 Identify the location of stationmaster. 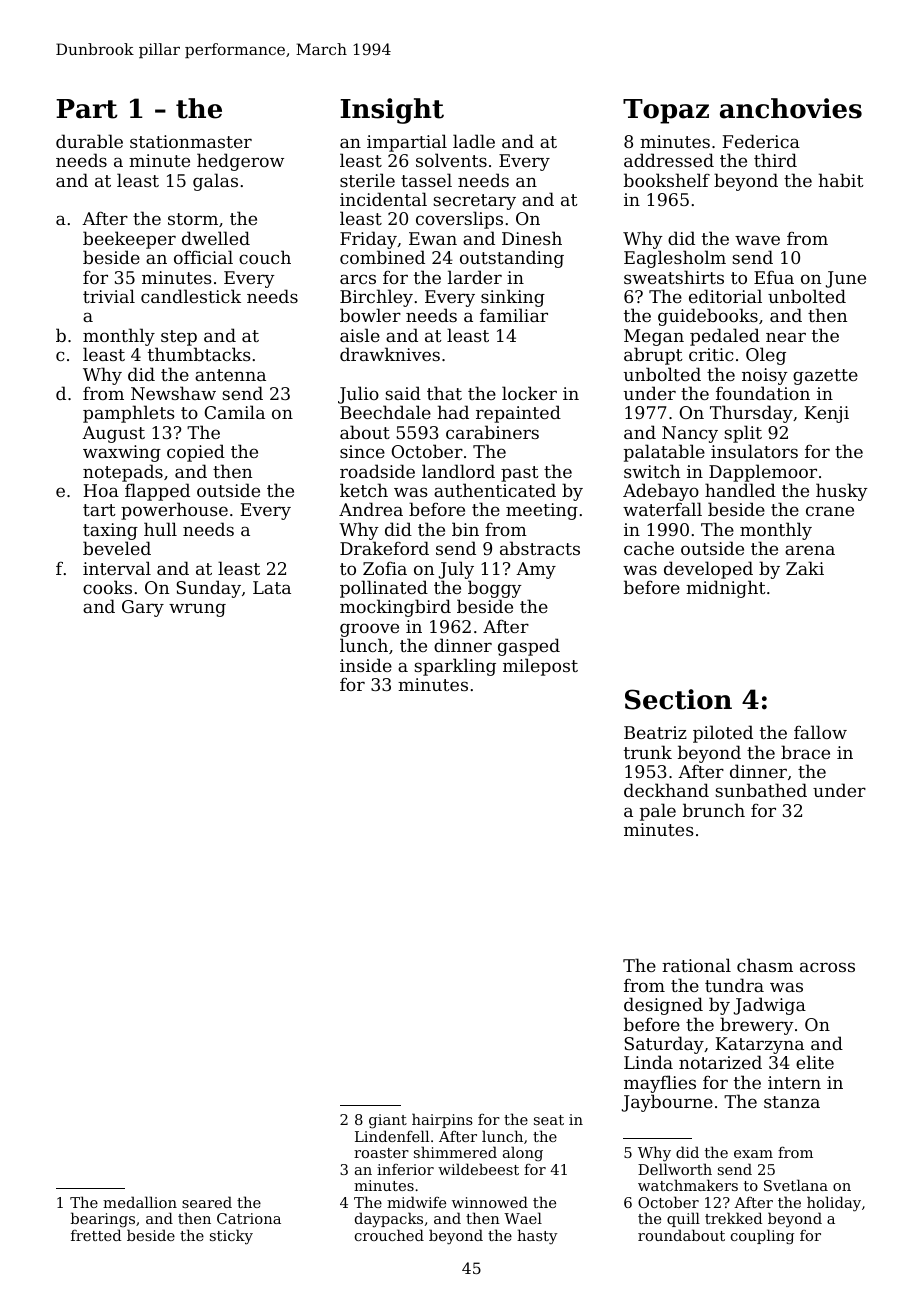
(191, 141).
